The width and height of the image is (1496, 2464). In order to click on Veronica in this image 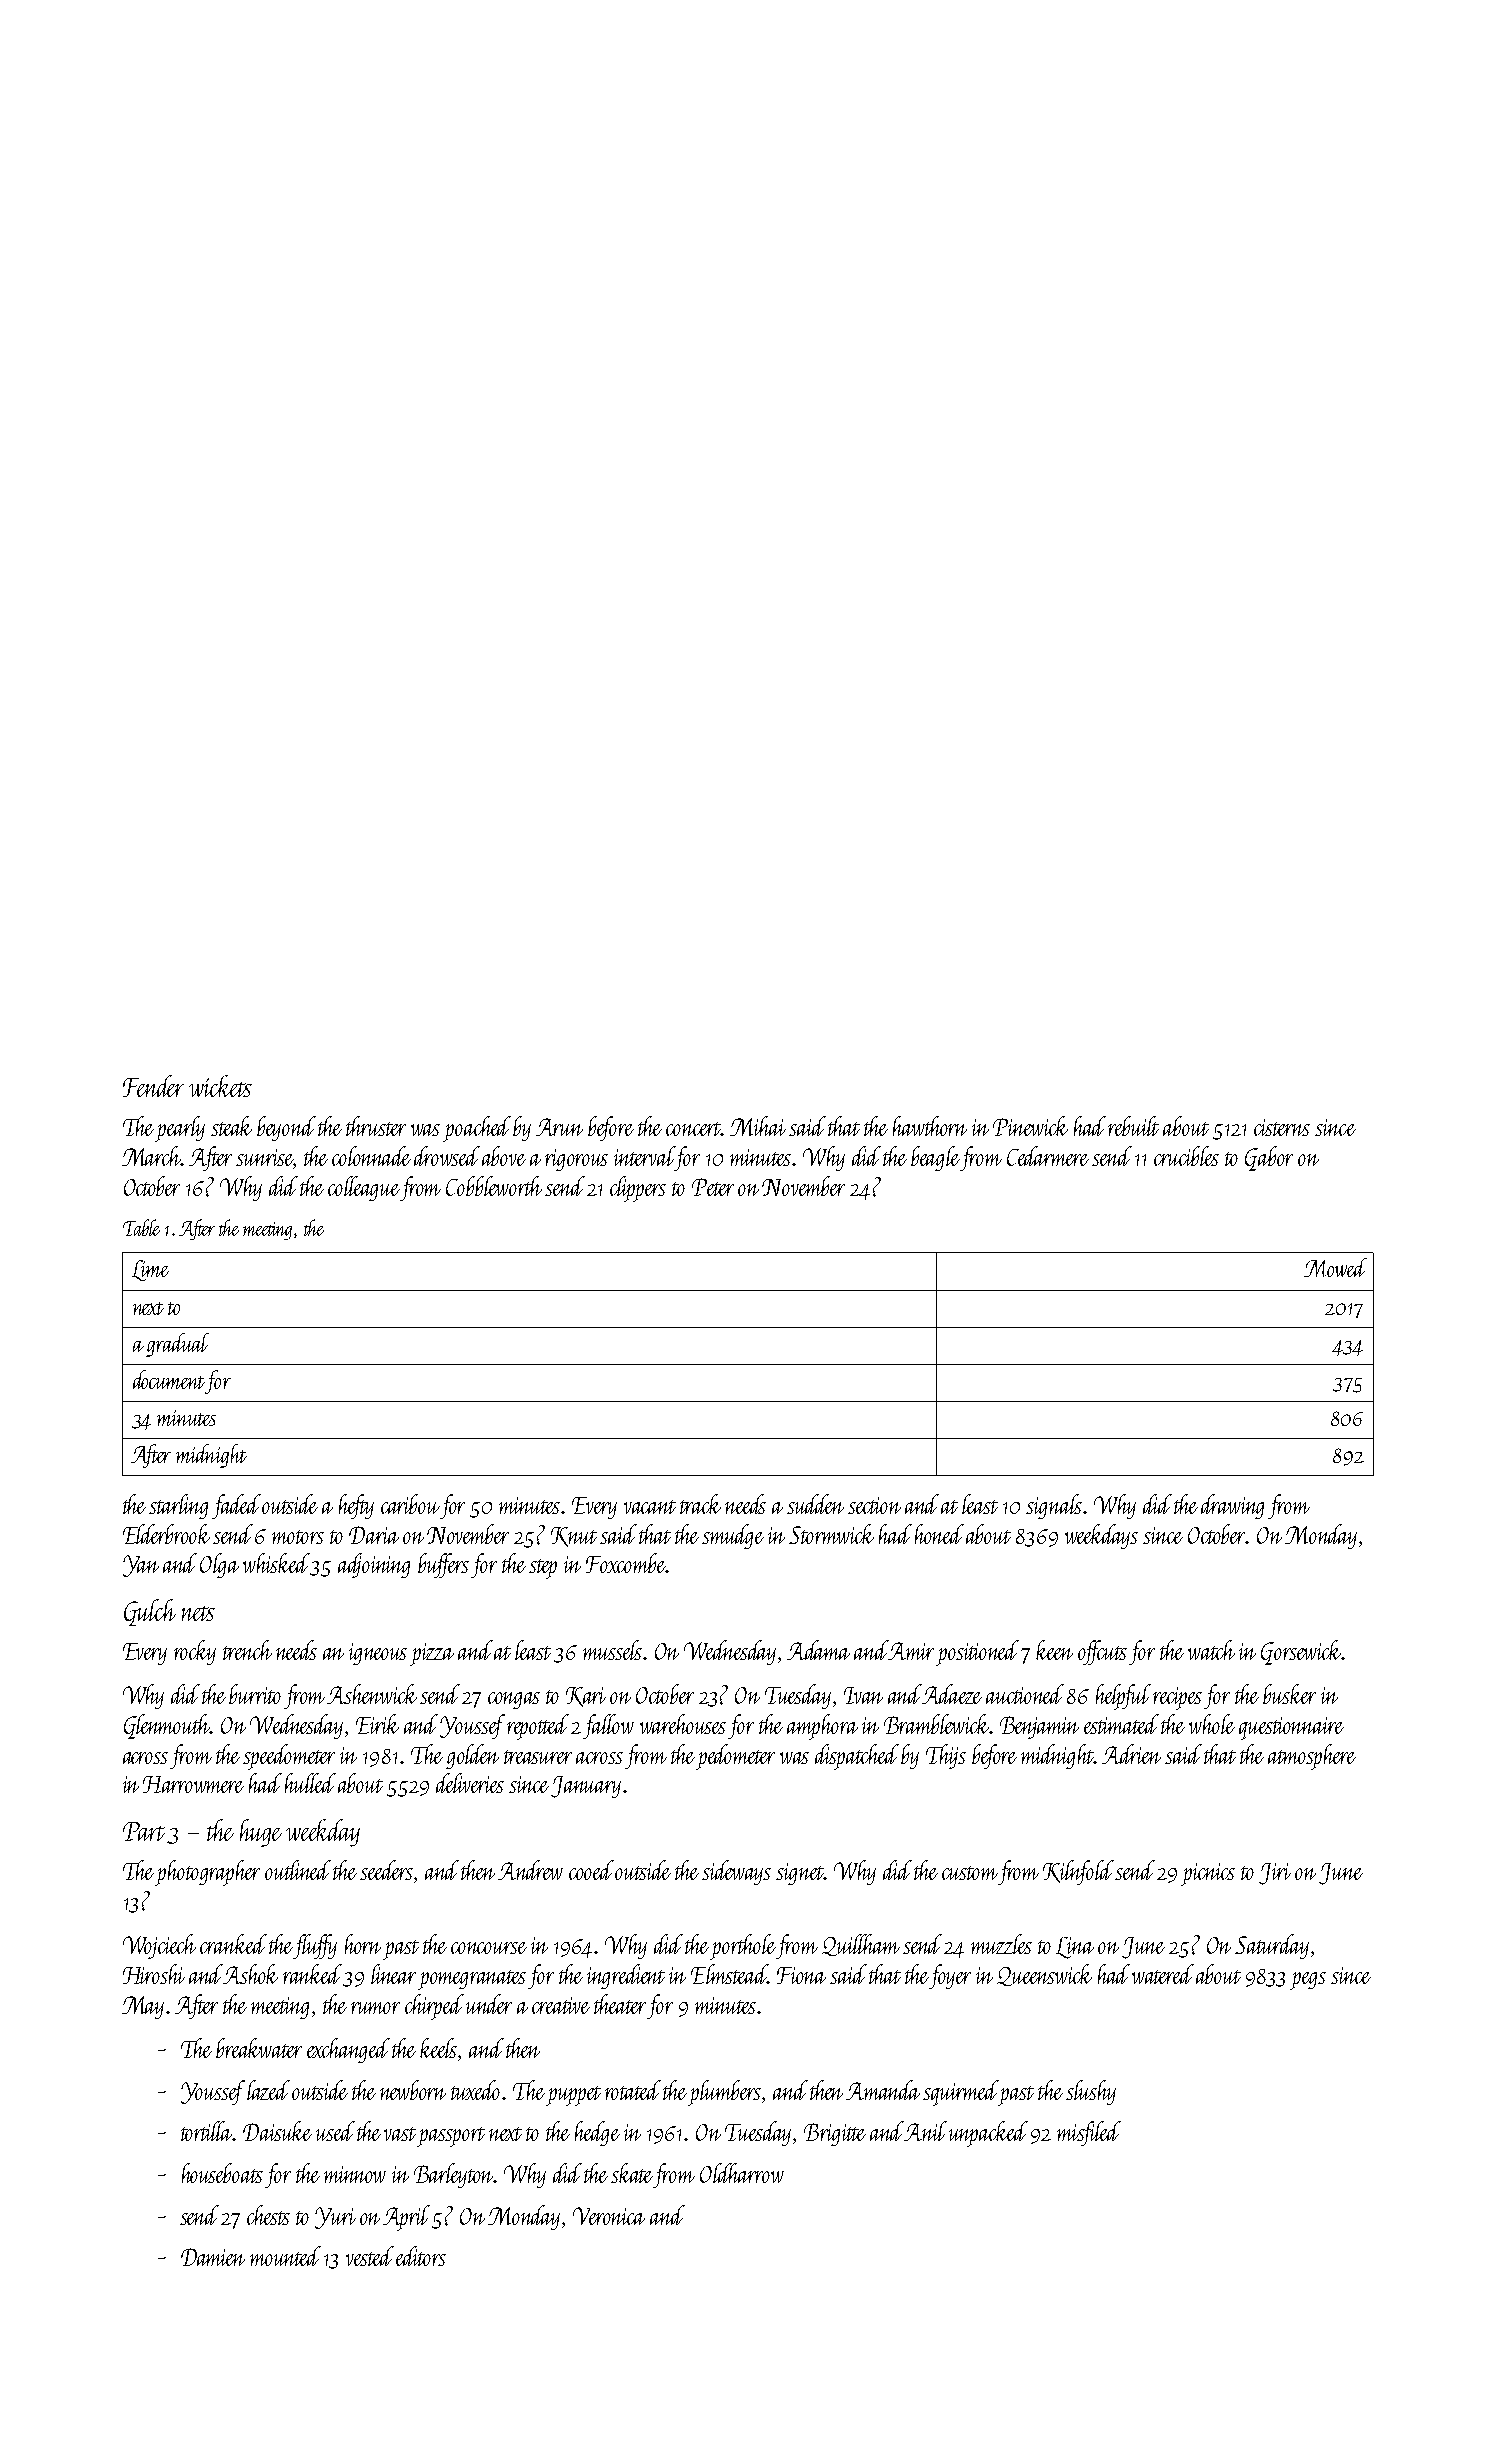, I will do `click(609, 2216)`.
